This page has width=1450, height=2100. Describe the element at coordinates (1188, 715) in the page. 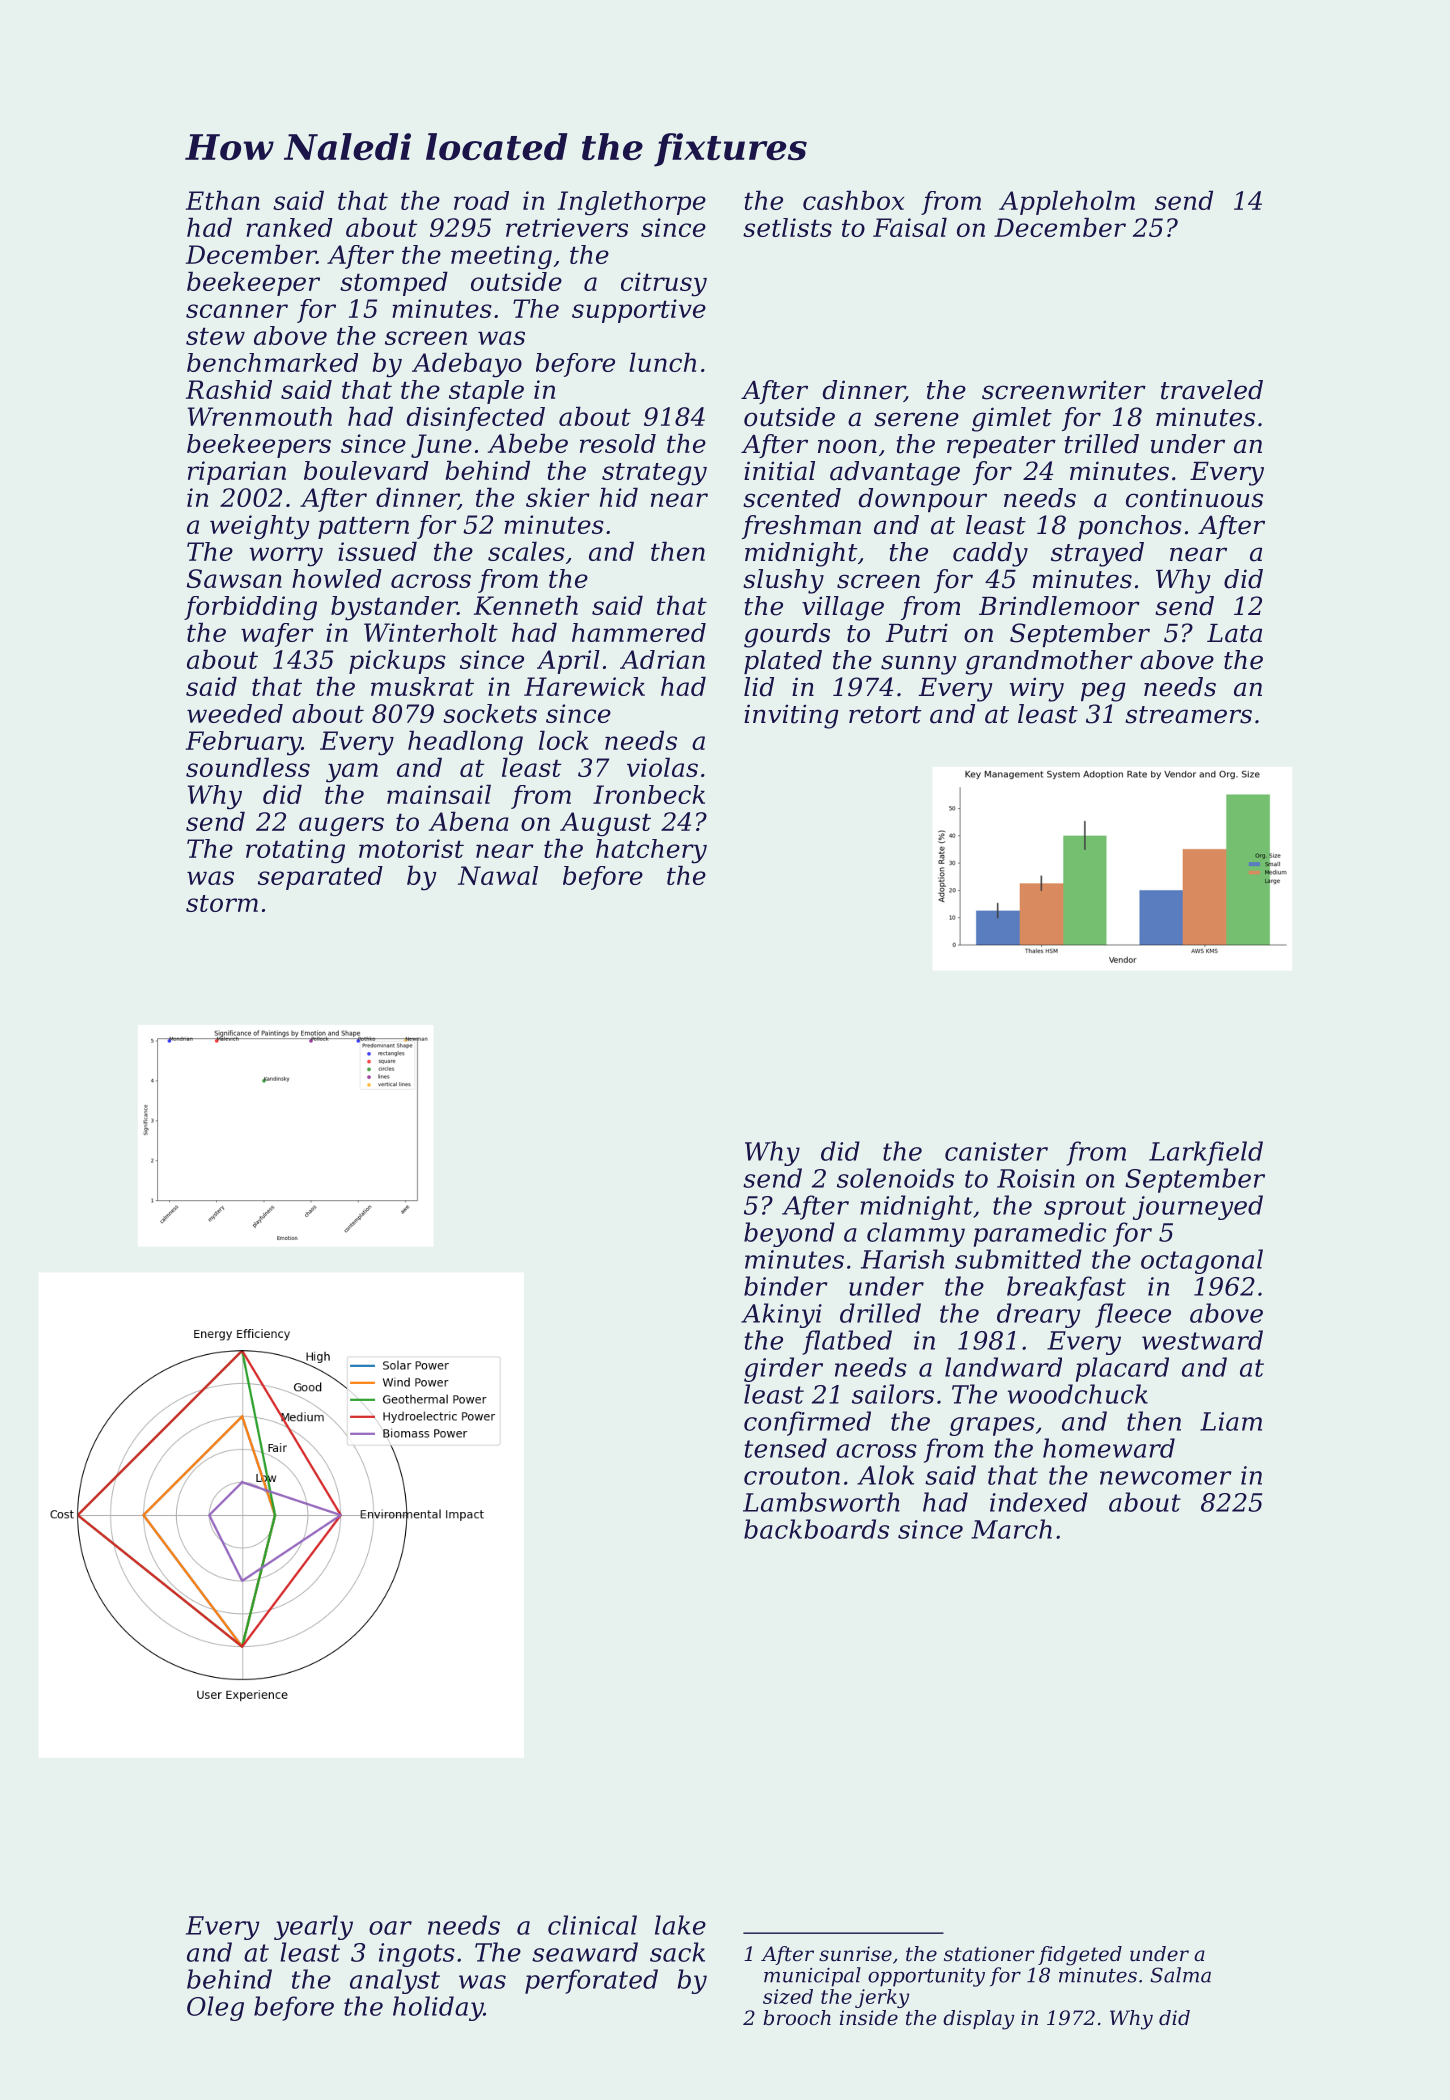

I see `streamers` at that location.
